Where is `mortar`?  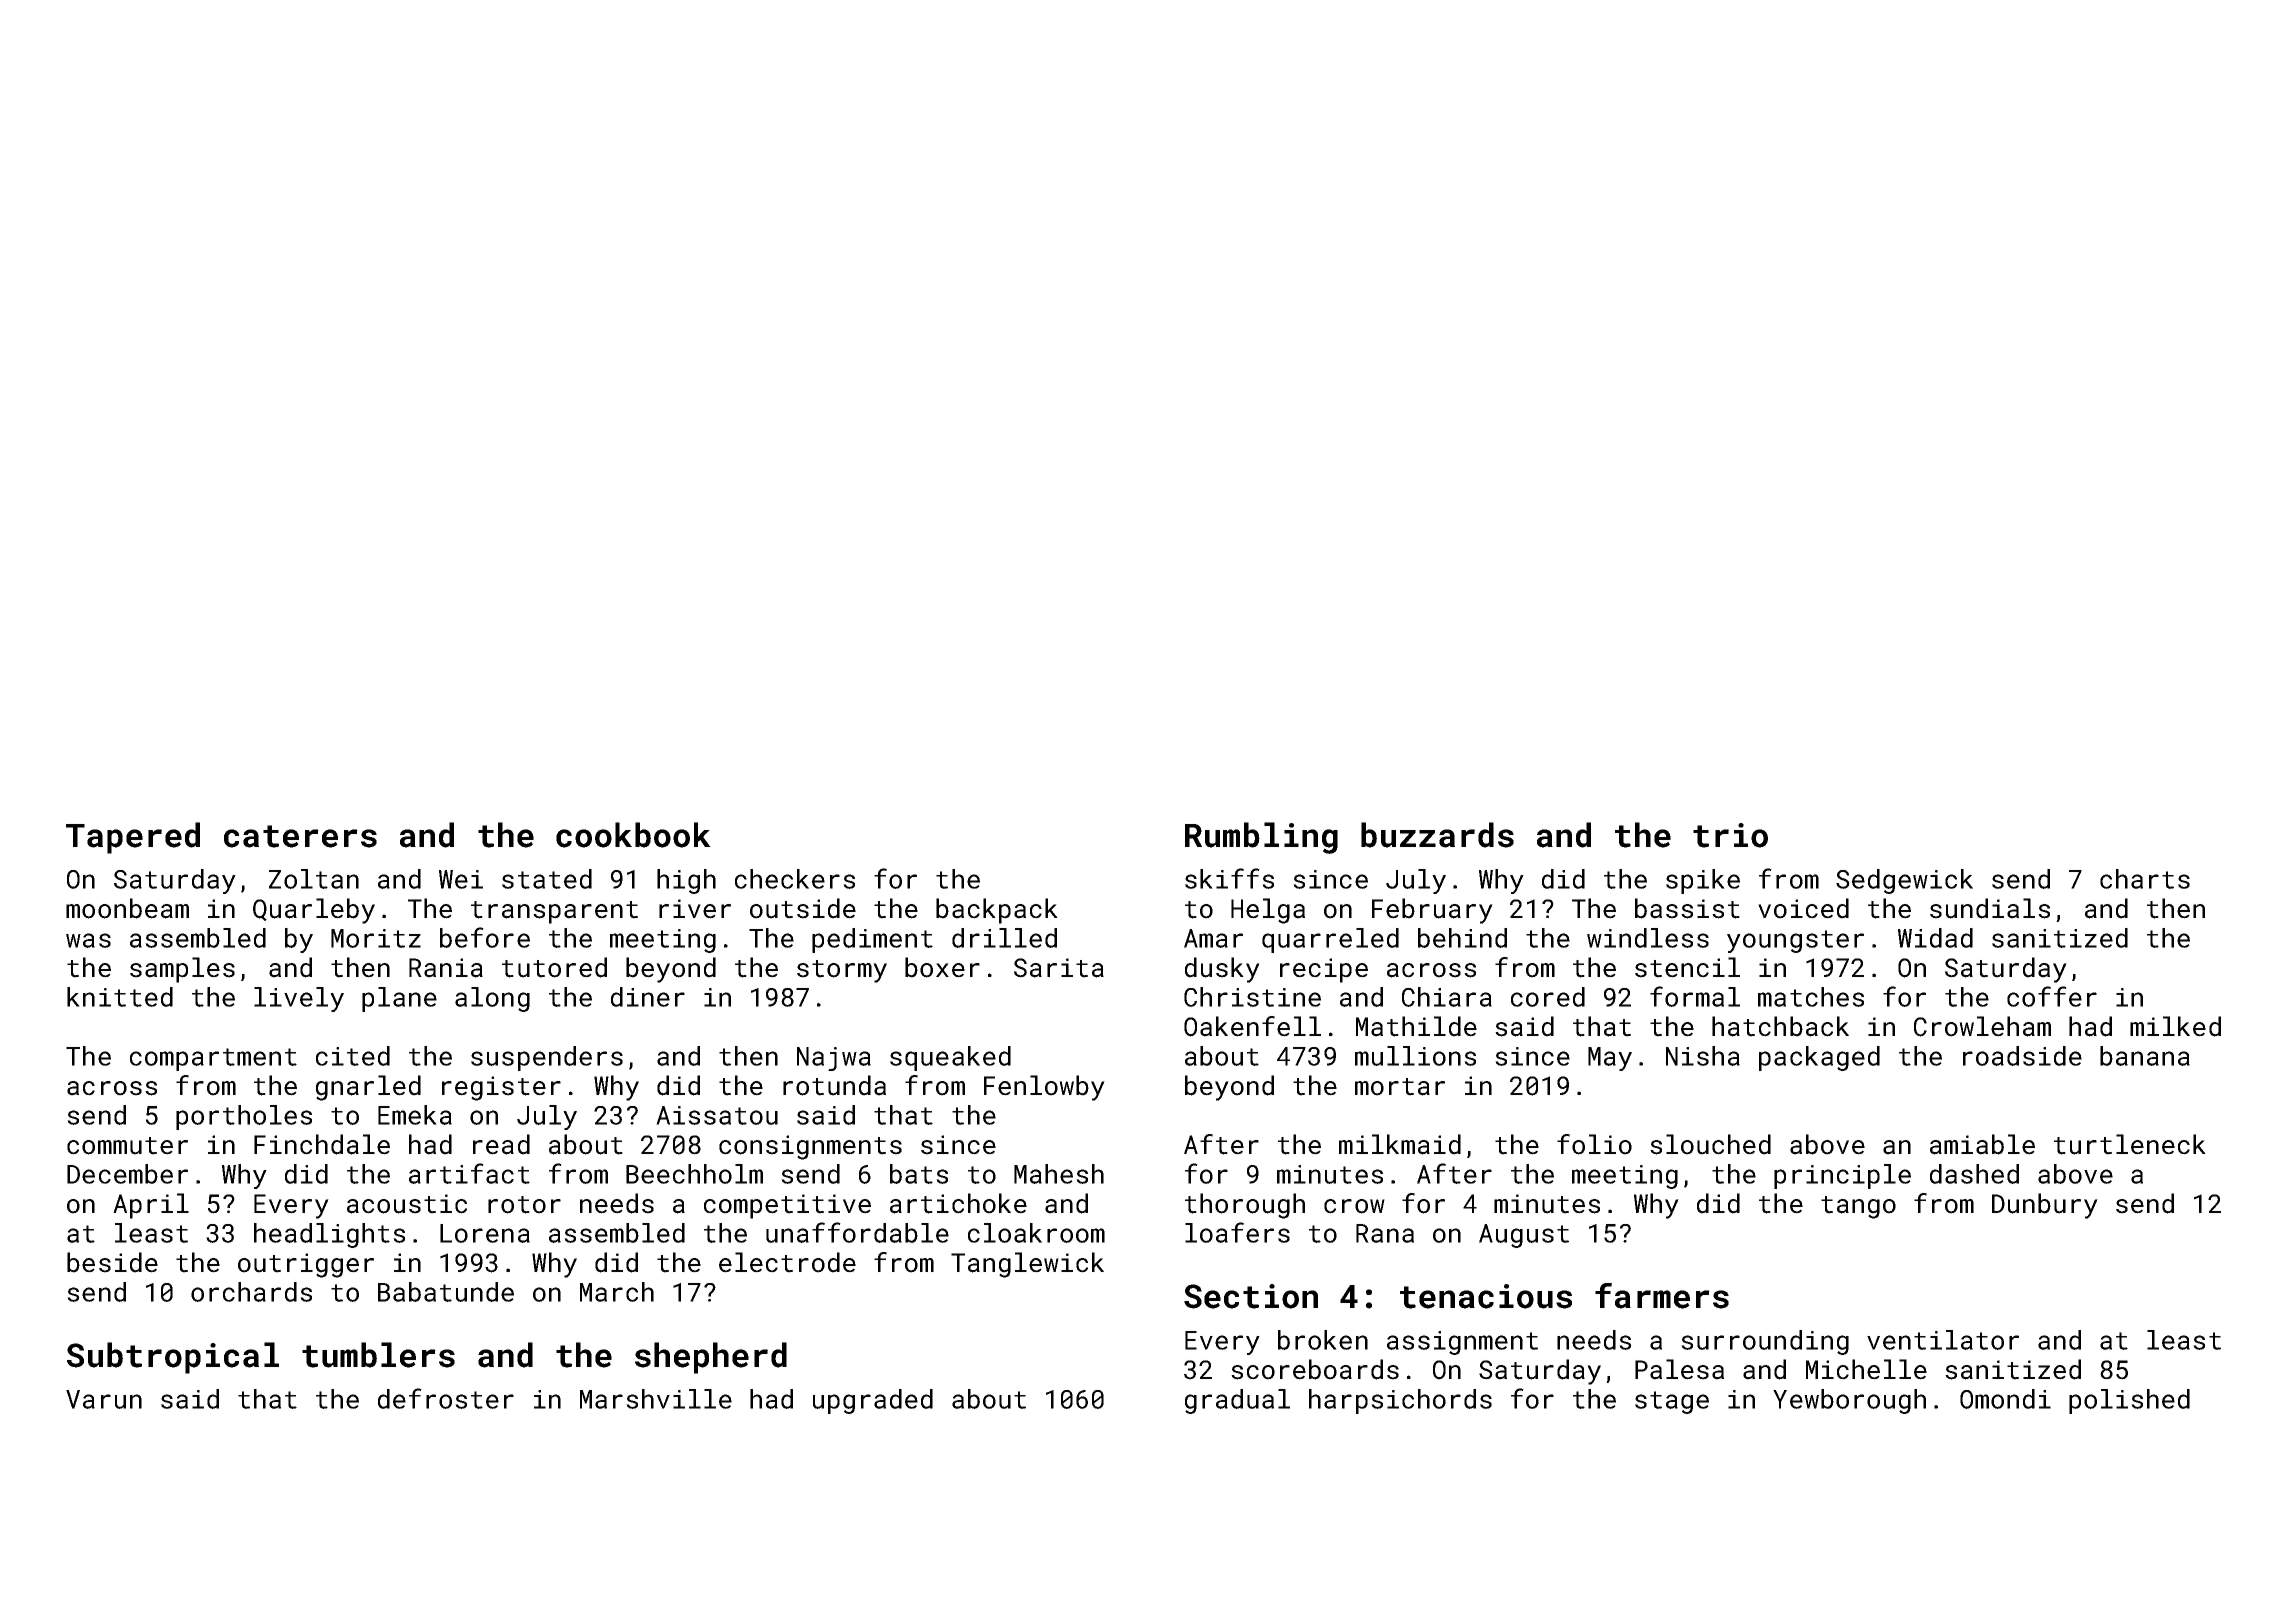
mortar is located at coordinates (1400, 1087).
